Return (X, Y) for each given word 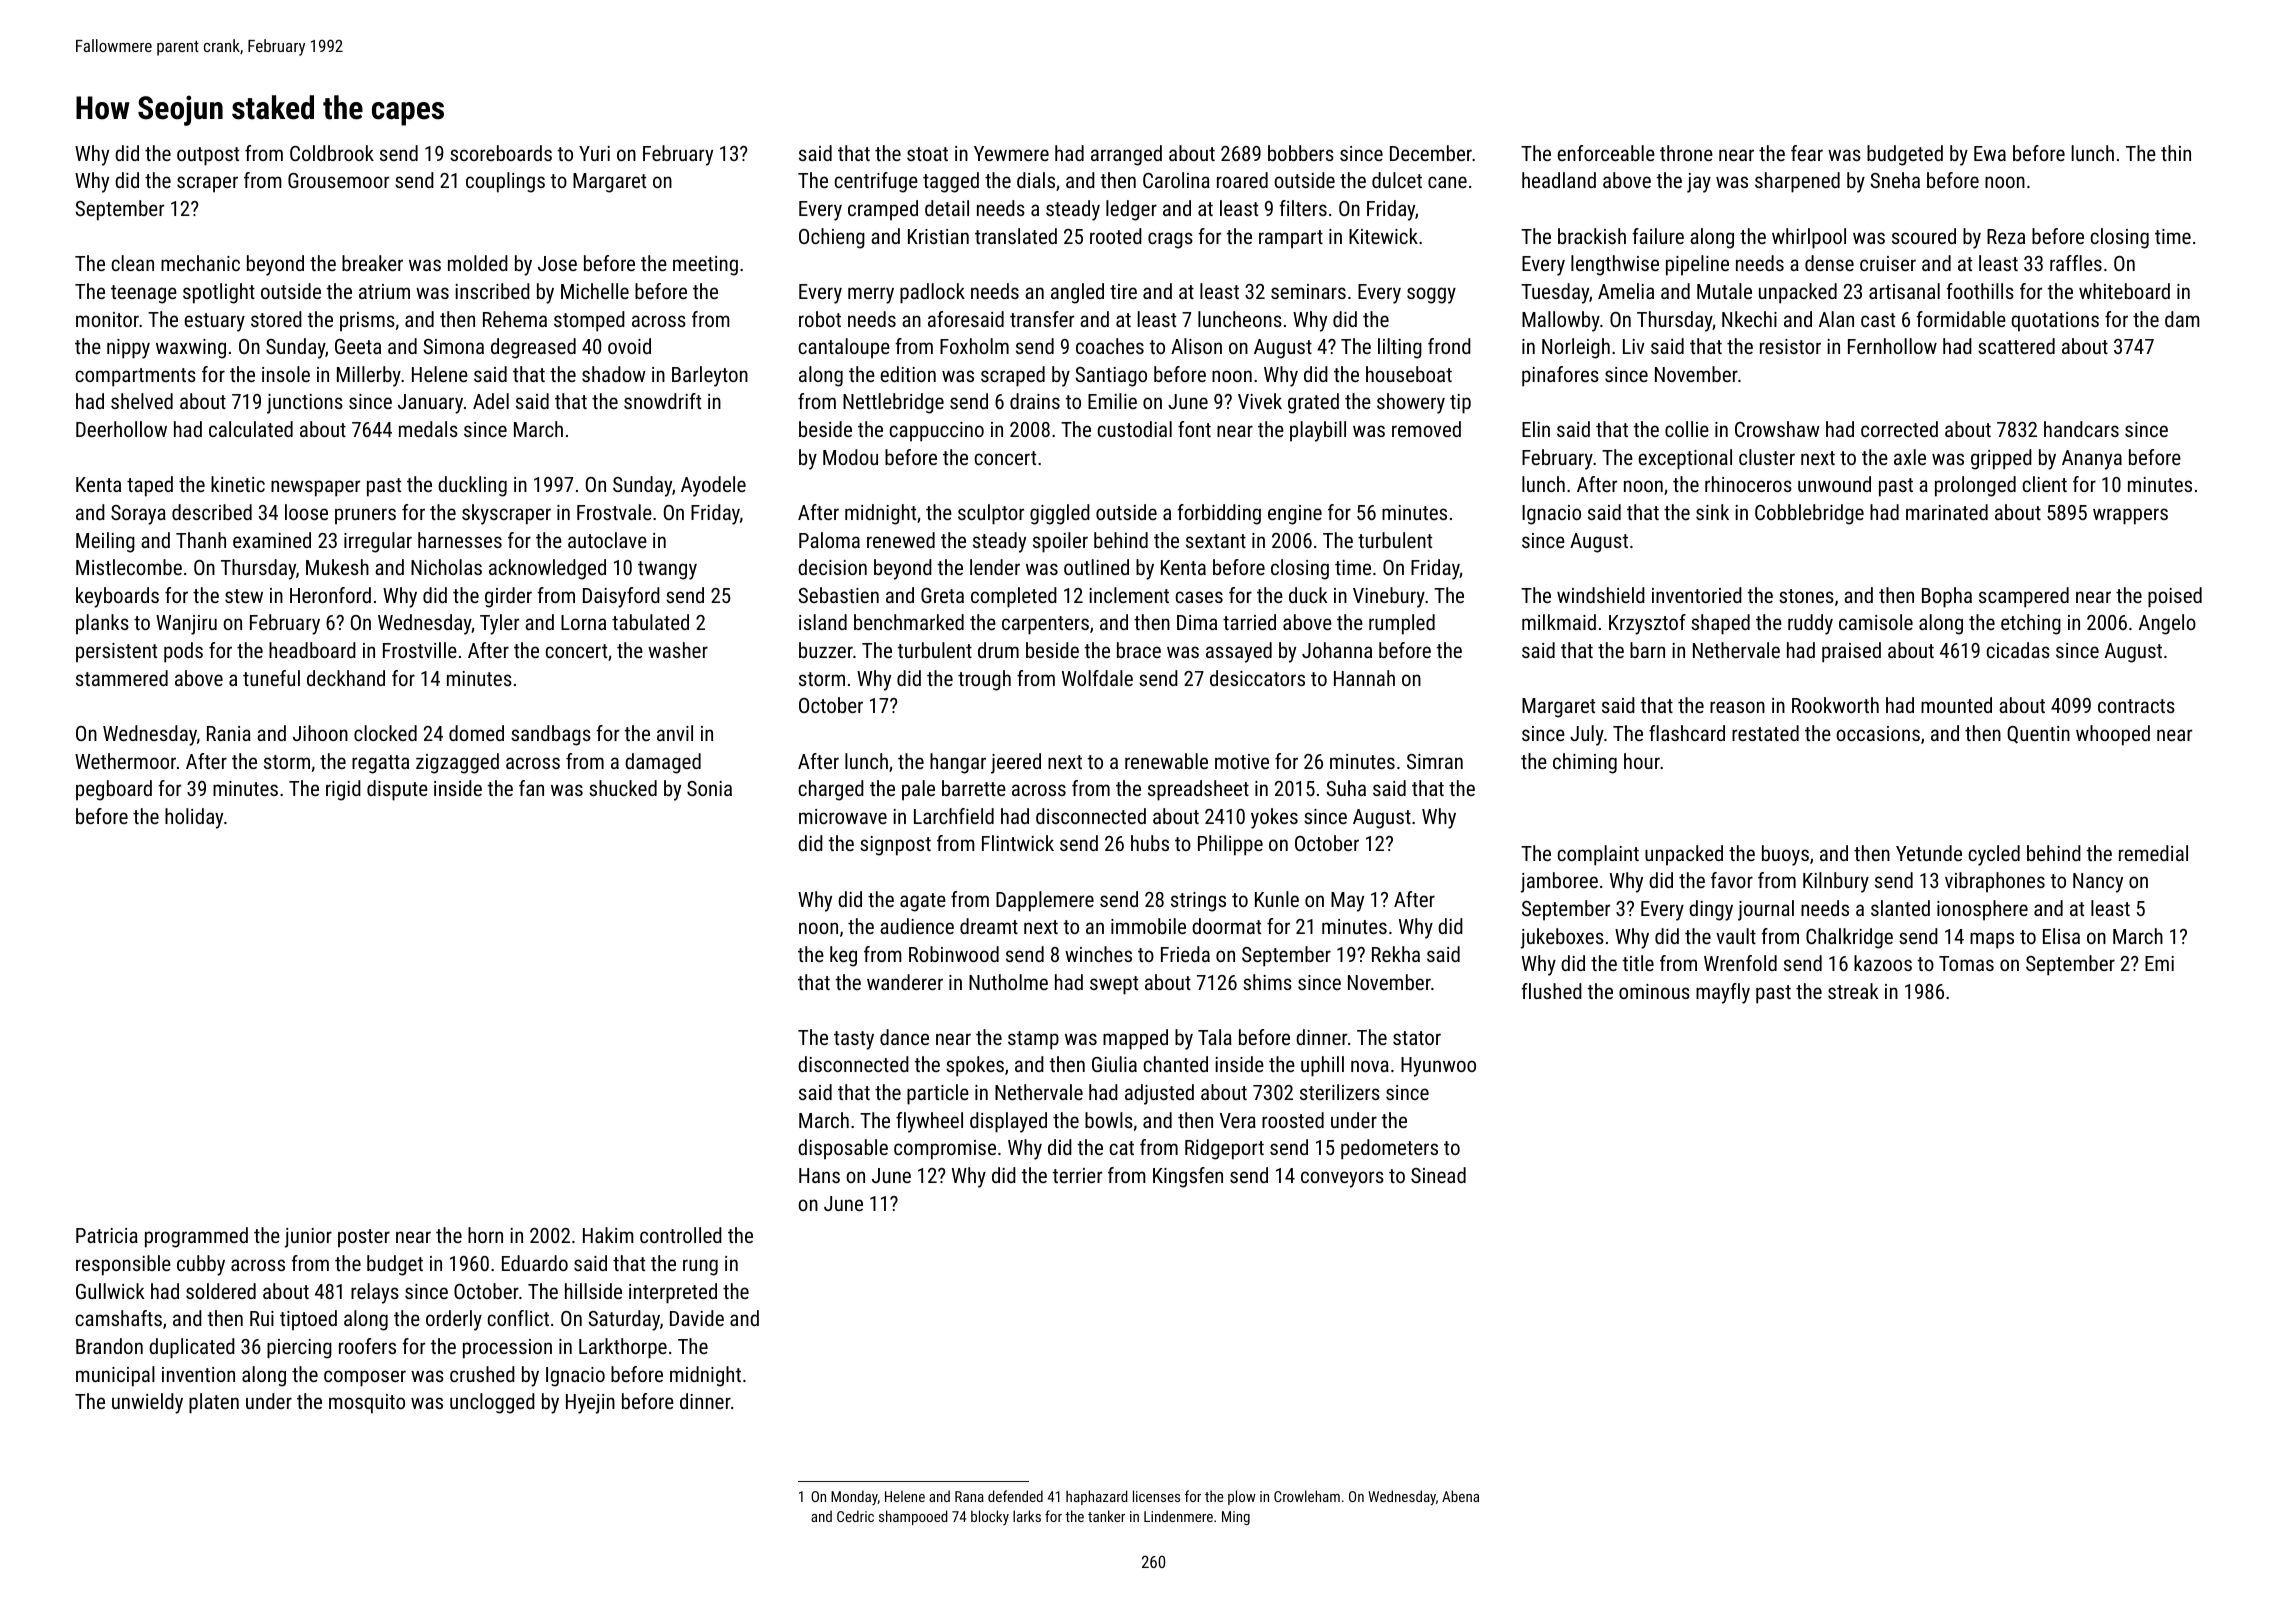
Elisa (2061, 936)
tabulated (650, 622)
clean (132, 263)
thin (2176, 153)
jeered (1016, 763)
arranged (1126, 155)
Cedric (855, 1516)
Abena (1460, 1496)
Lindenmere (1178, 1516)
